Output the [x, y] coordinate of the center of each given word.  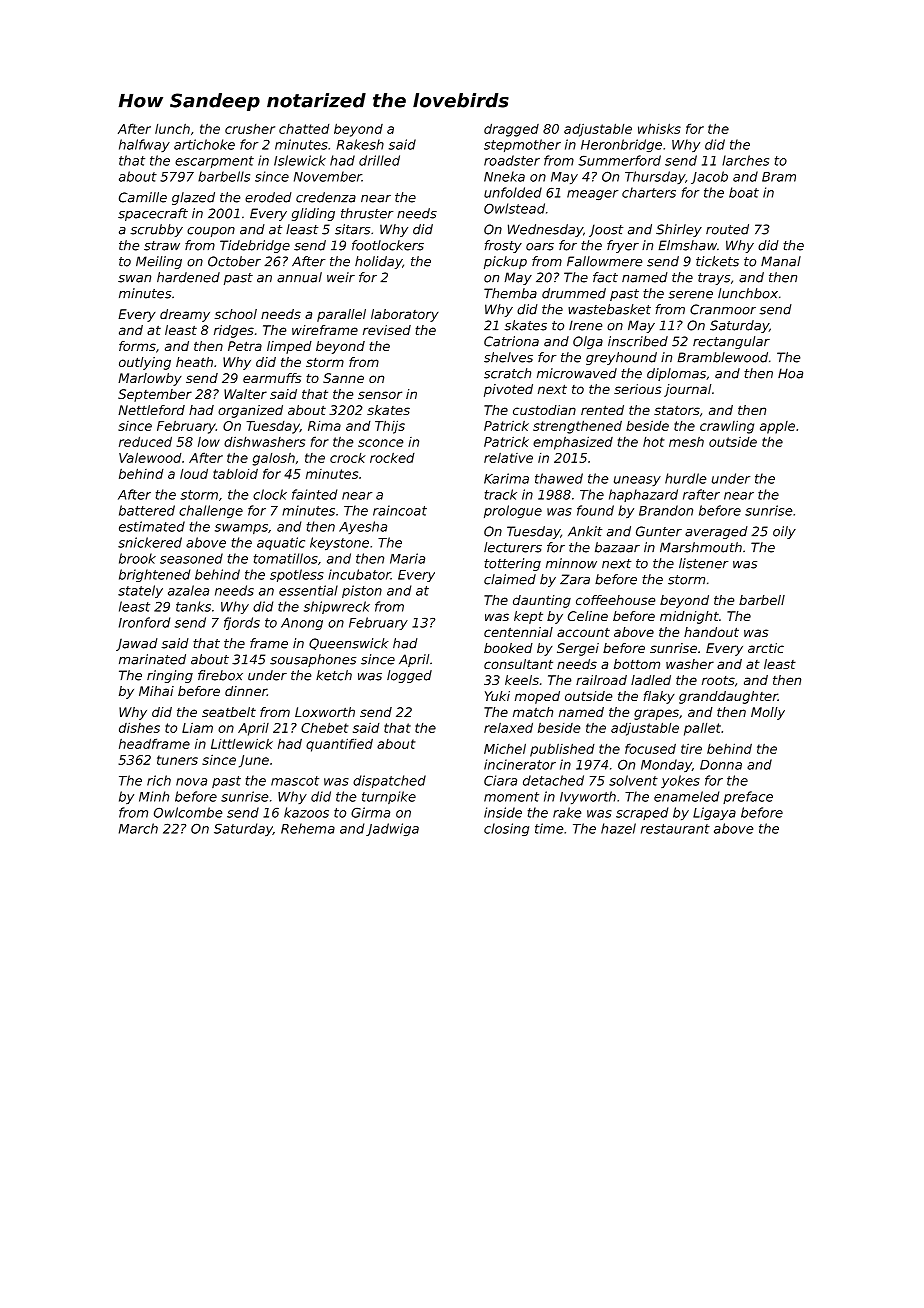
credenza [326, 197]
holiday [378, 262]
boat [744, 192]
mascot [295, 781]
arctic [766, 648]
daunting [542, 601]
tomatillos [286, 558]
